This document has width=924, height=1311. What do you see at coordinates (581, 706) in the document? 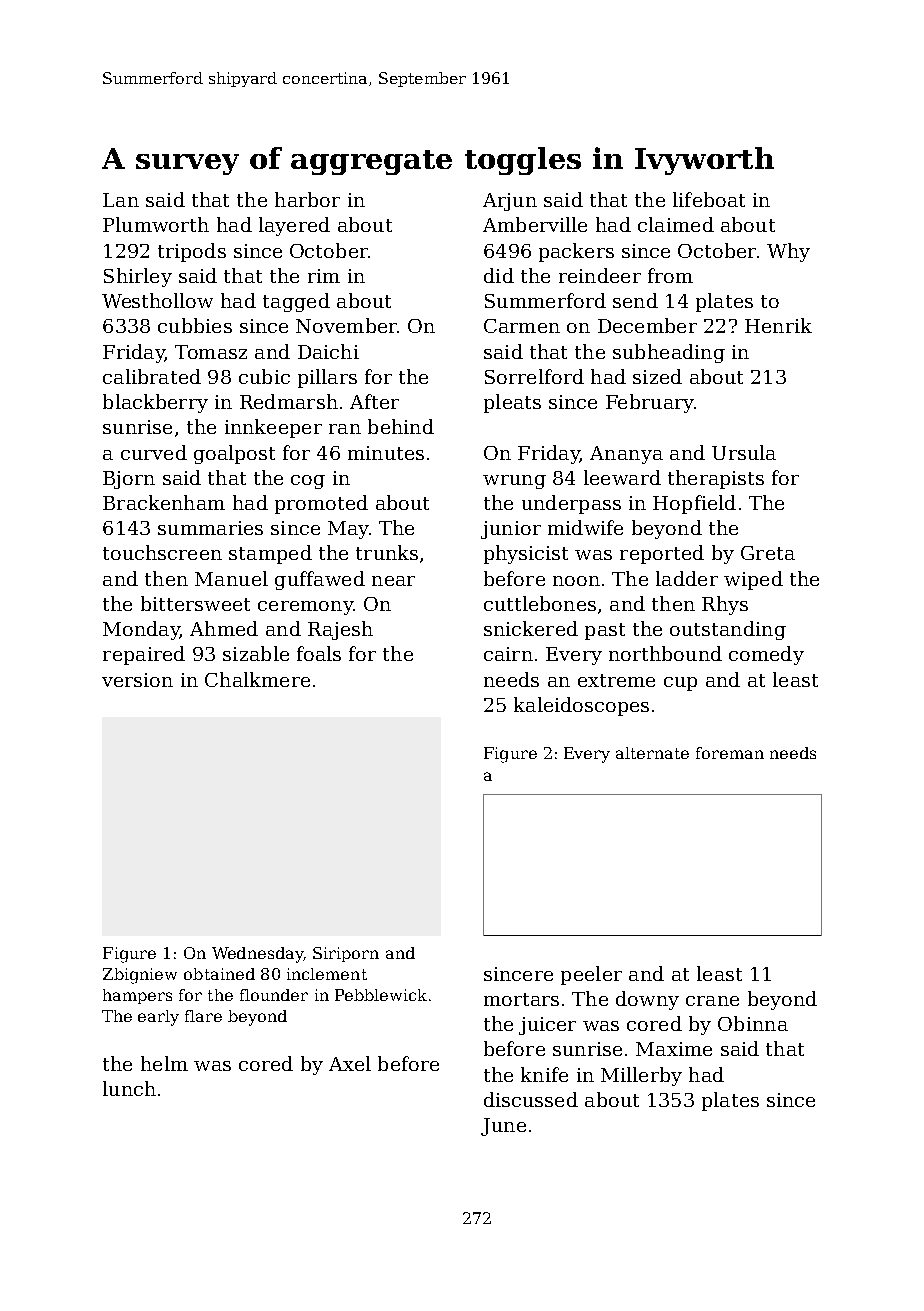
I see `kaleidoscopes` at bounding box center [581, 706].
